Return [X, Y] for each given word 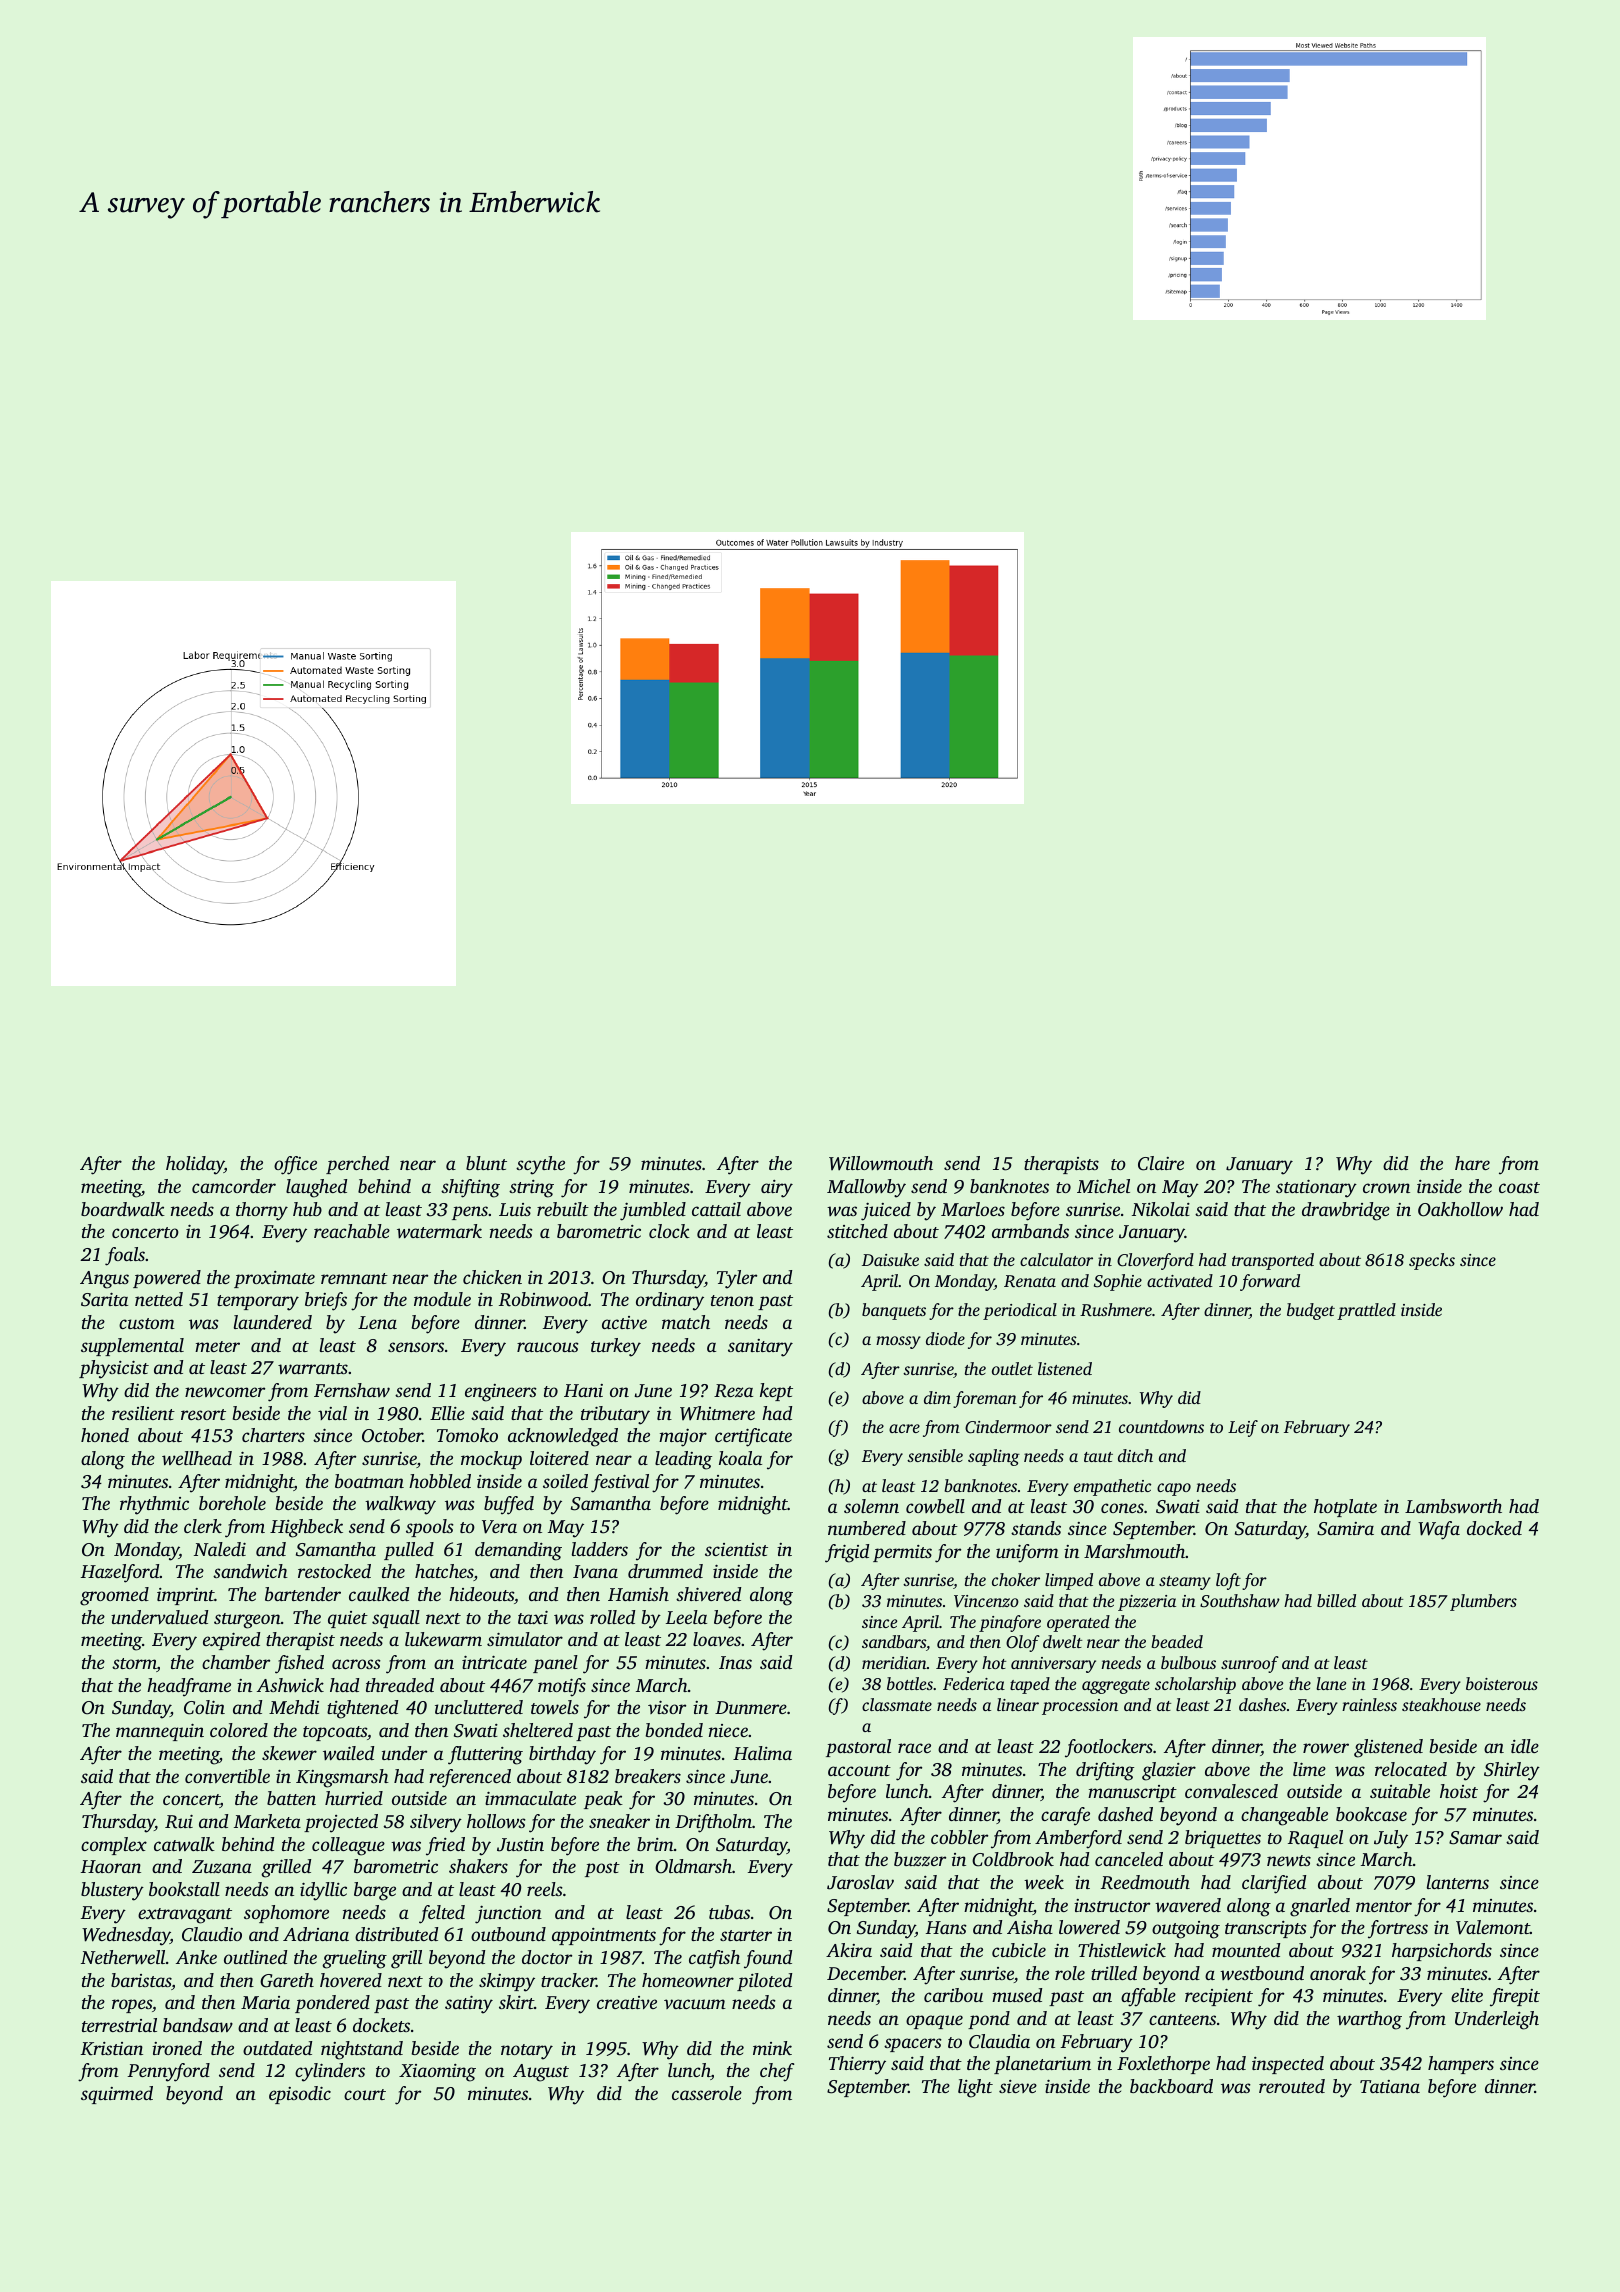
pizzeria [1147, 1603]
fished [299, 1664]
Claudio [212, 1934]
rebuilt [563, 1209]
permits [902, 1553]
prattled [1366, 1311]
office [295, 1165]
